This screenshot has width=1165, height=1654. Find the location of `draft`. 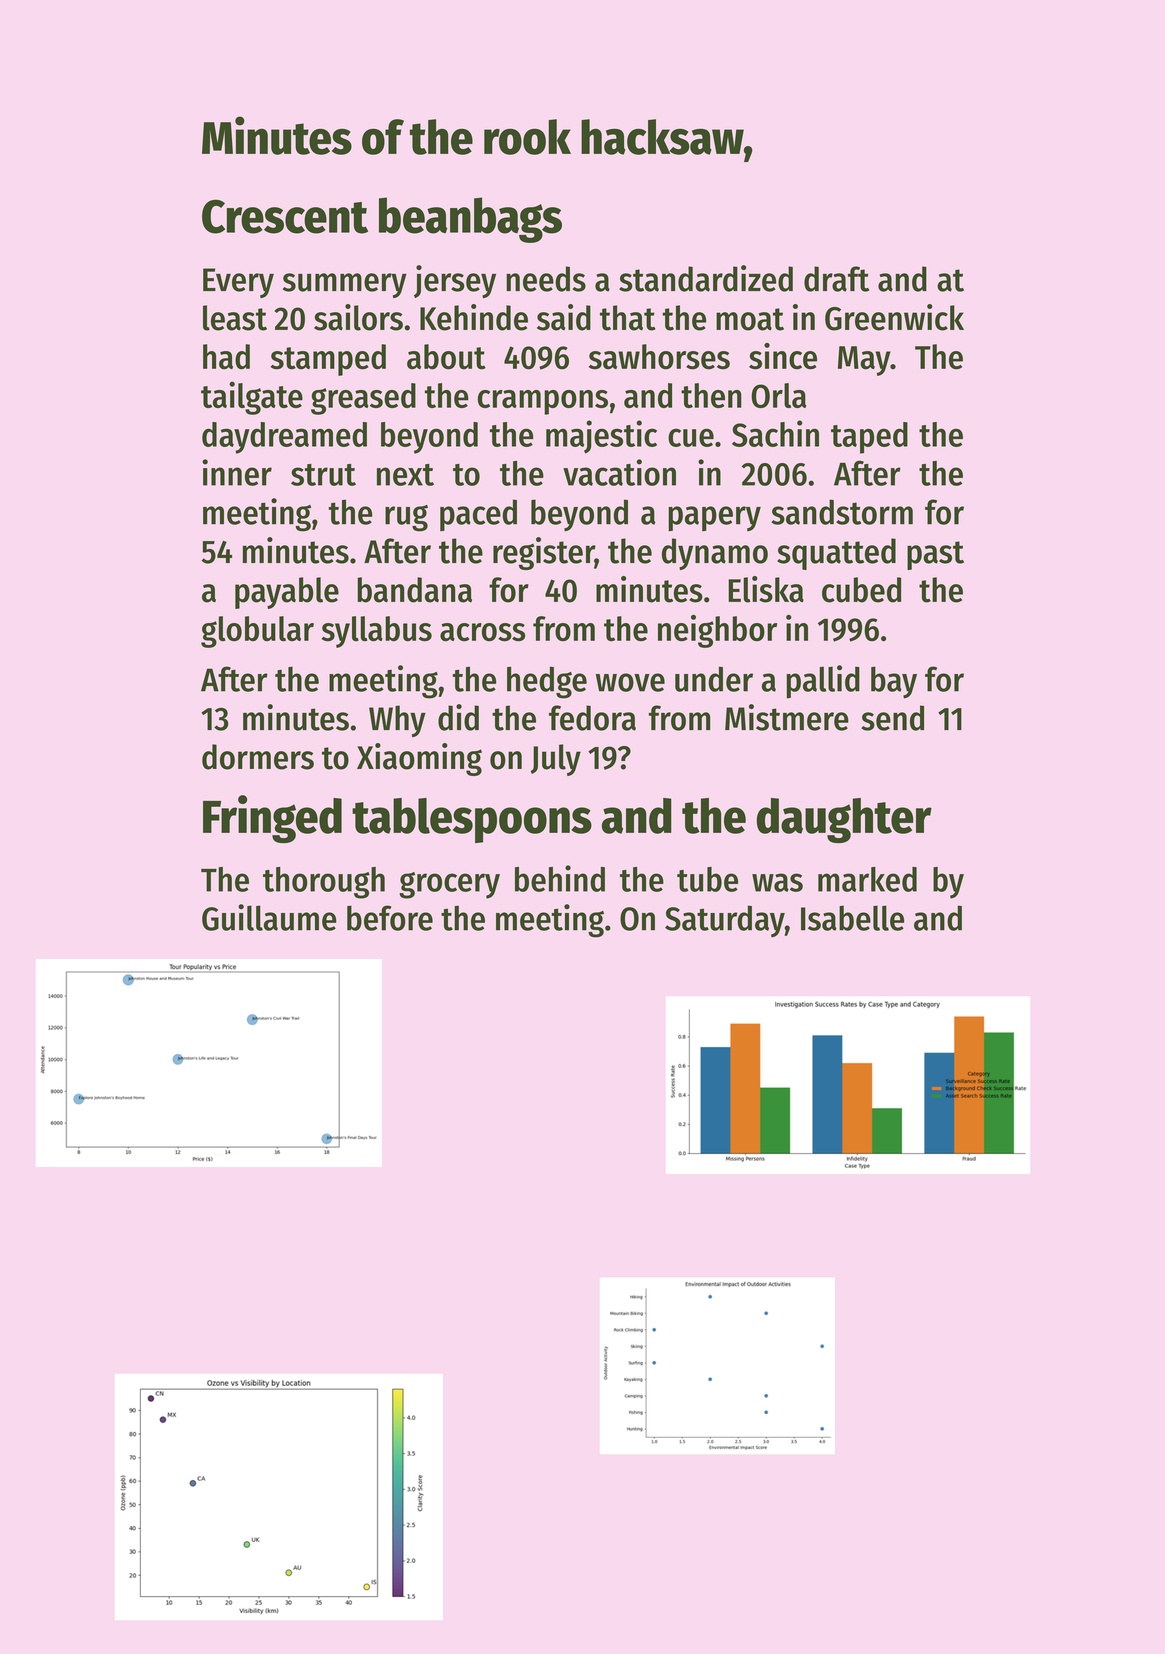

draft is located at coordinates (836, 279).
